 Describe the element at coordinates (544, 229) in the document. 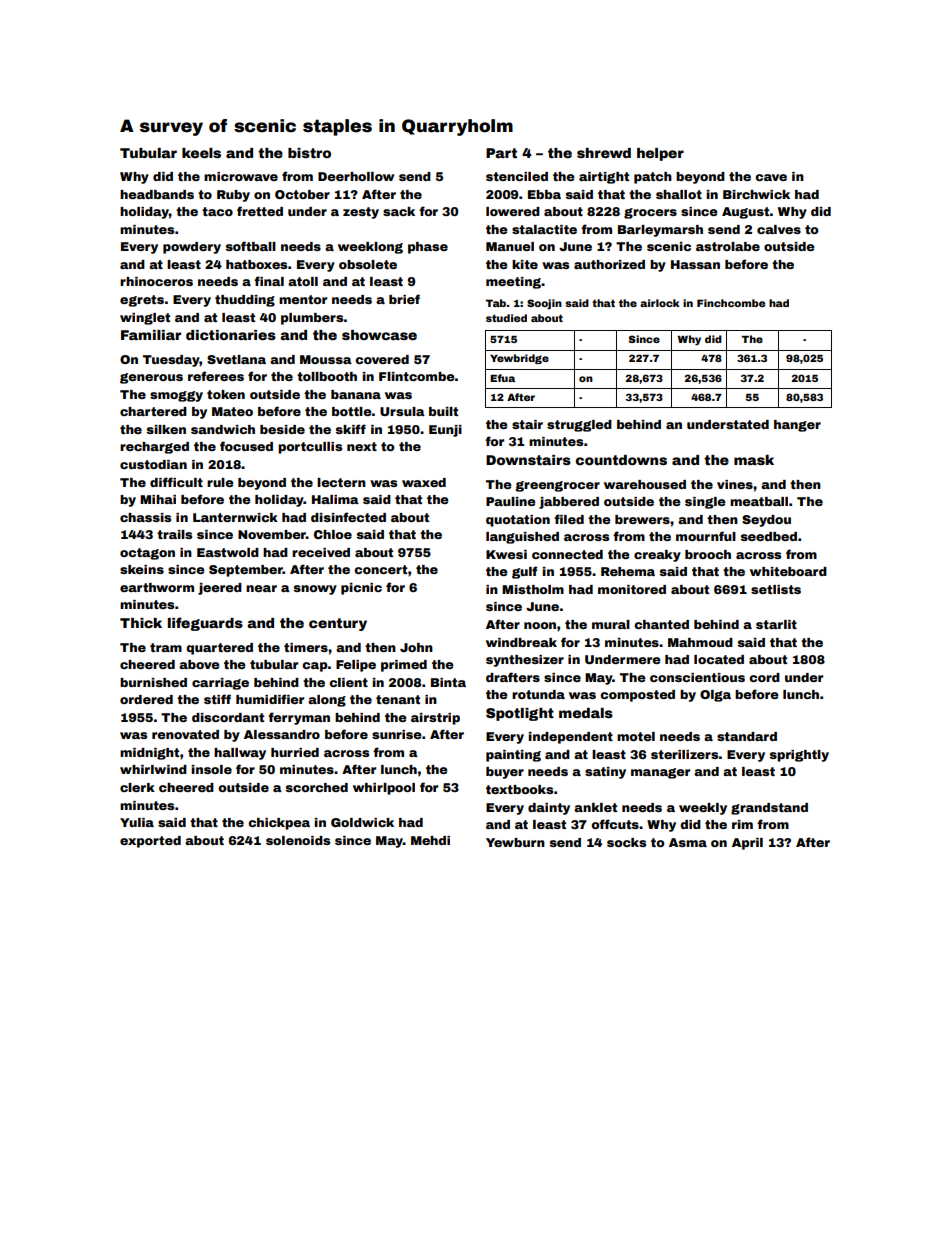

I see `stalactite` at that location.
